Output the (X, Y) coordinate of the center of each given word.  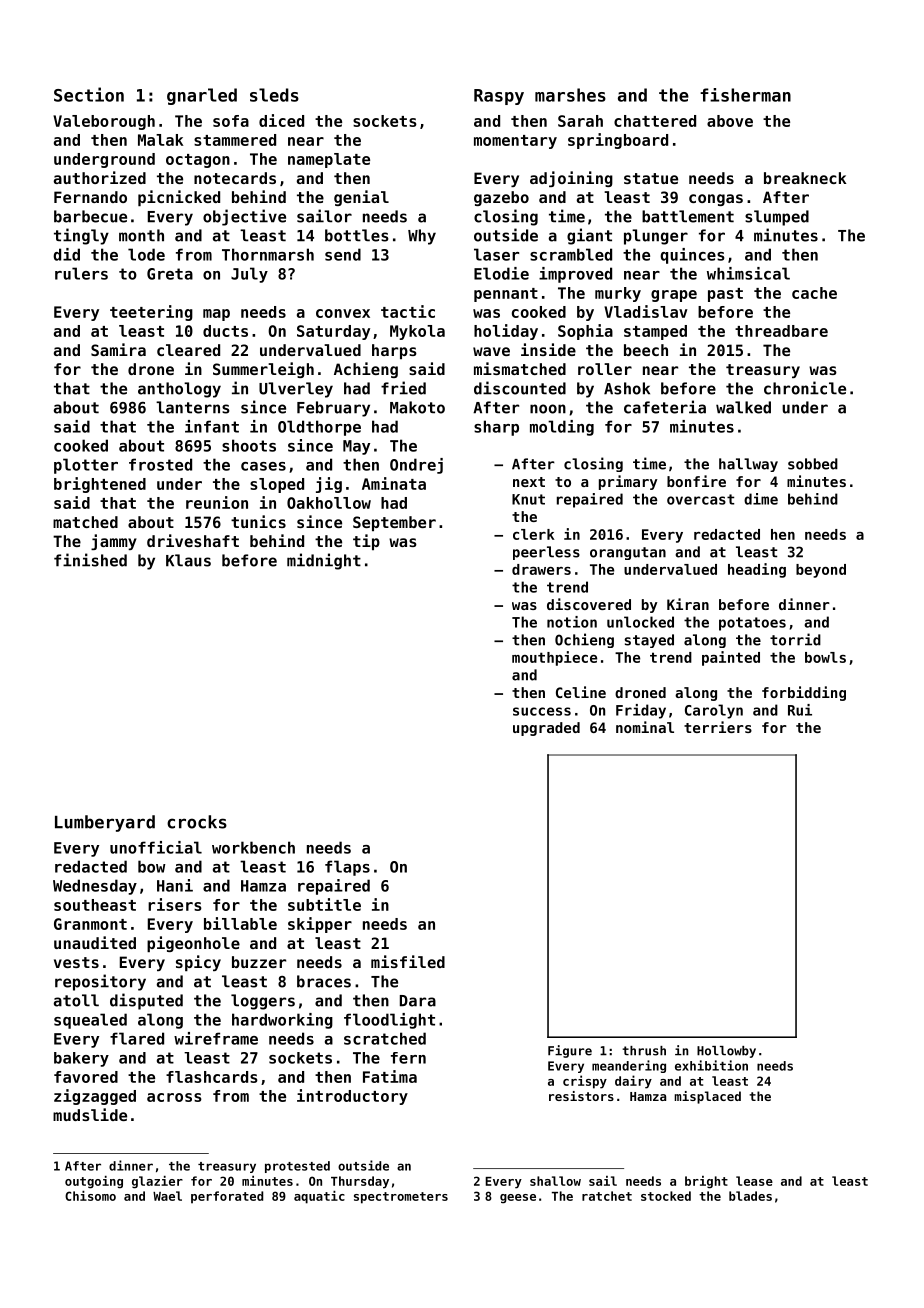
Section (89, 94)
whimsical (748, 273)
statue (651, 178)
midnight (324, 561)
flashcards (212, 1077)
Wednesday (95, 887)
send (343, 254)
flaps (347, 868)
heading (757, 570)
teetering (151, 313)
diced (281, 120)
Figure (570, 1051)
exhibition (711, 1065)
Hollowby (726, 1052)
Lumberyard (105, 823)
